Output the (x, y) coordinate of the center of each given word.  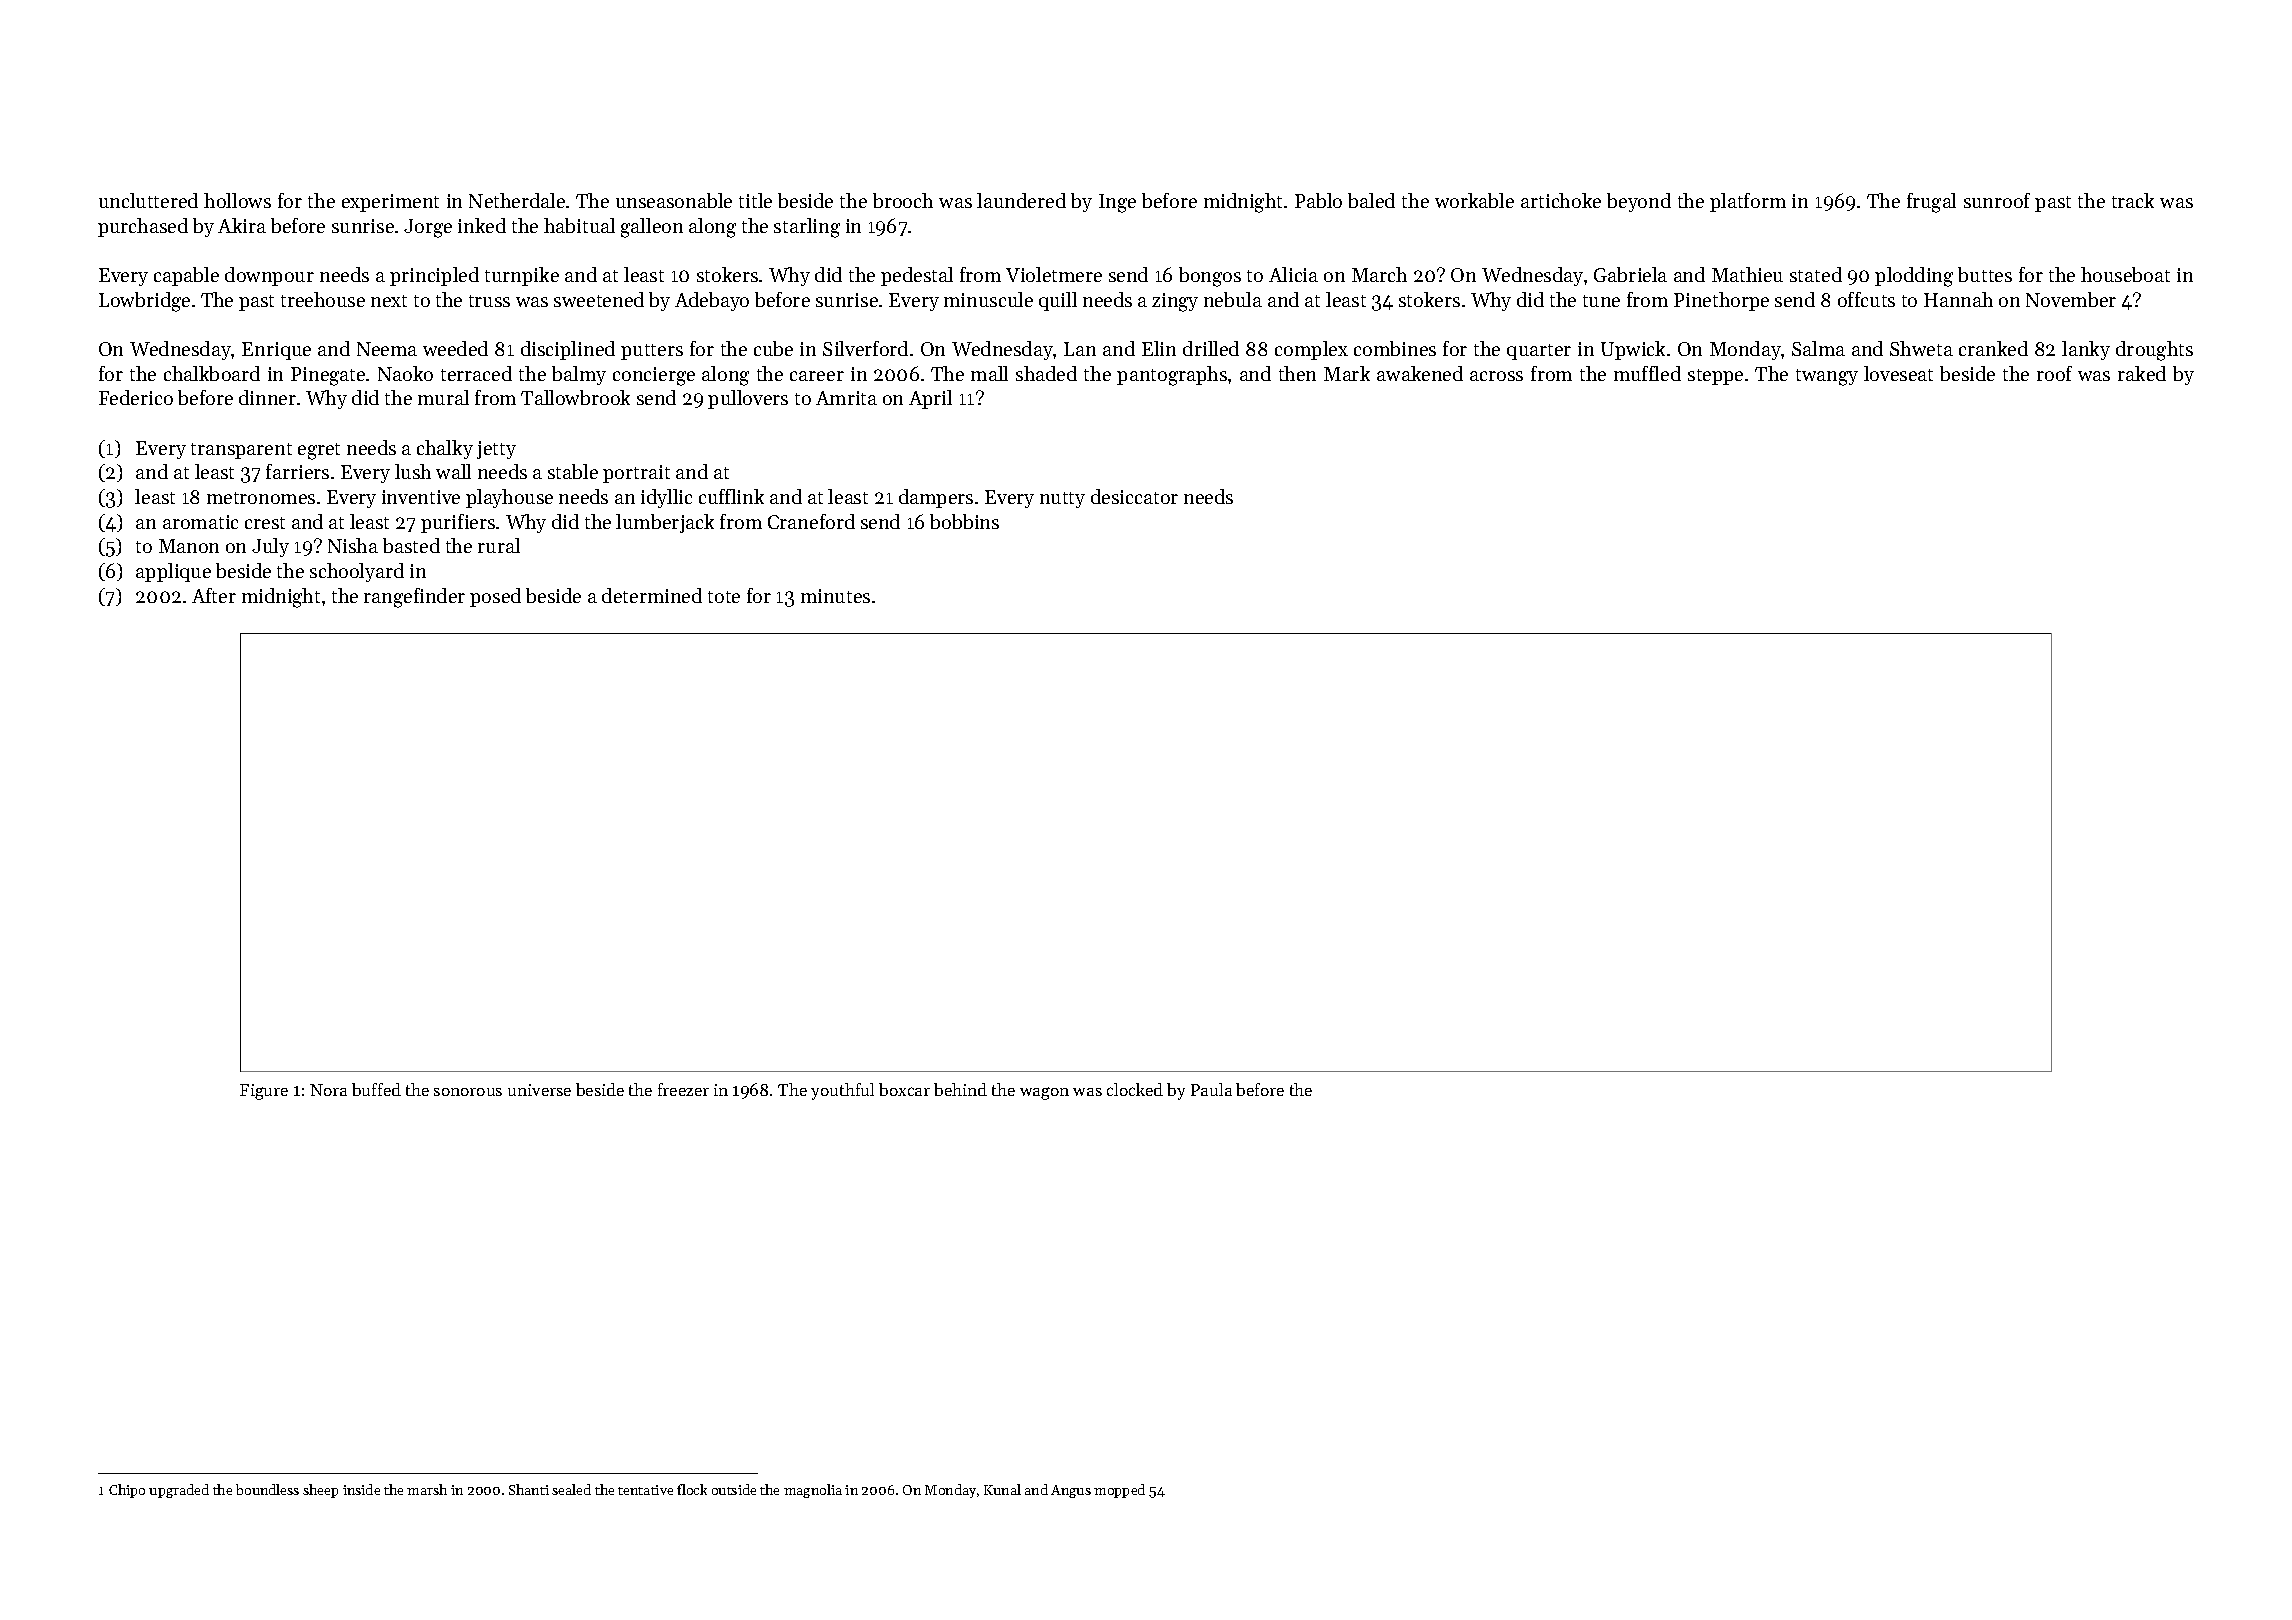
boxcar (904, 1089)
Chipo (127, 1491)
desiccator (1134, 496)
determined (652, 595)
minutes (835, 596)
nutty (1062, 500)
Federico (136, 397)
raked (2142, 373)
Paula (1211, 1089)
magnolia (813, 1491)
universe (539, 1090)
